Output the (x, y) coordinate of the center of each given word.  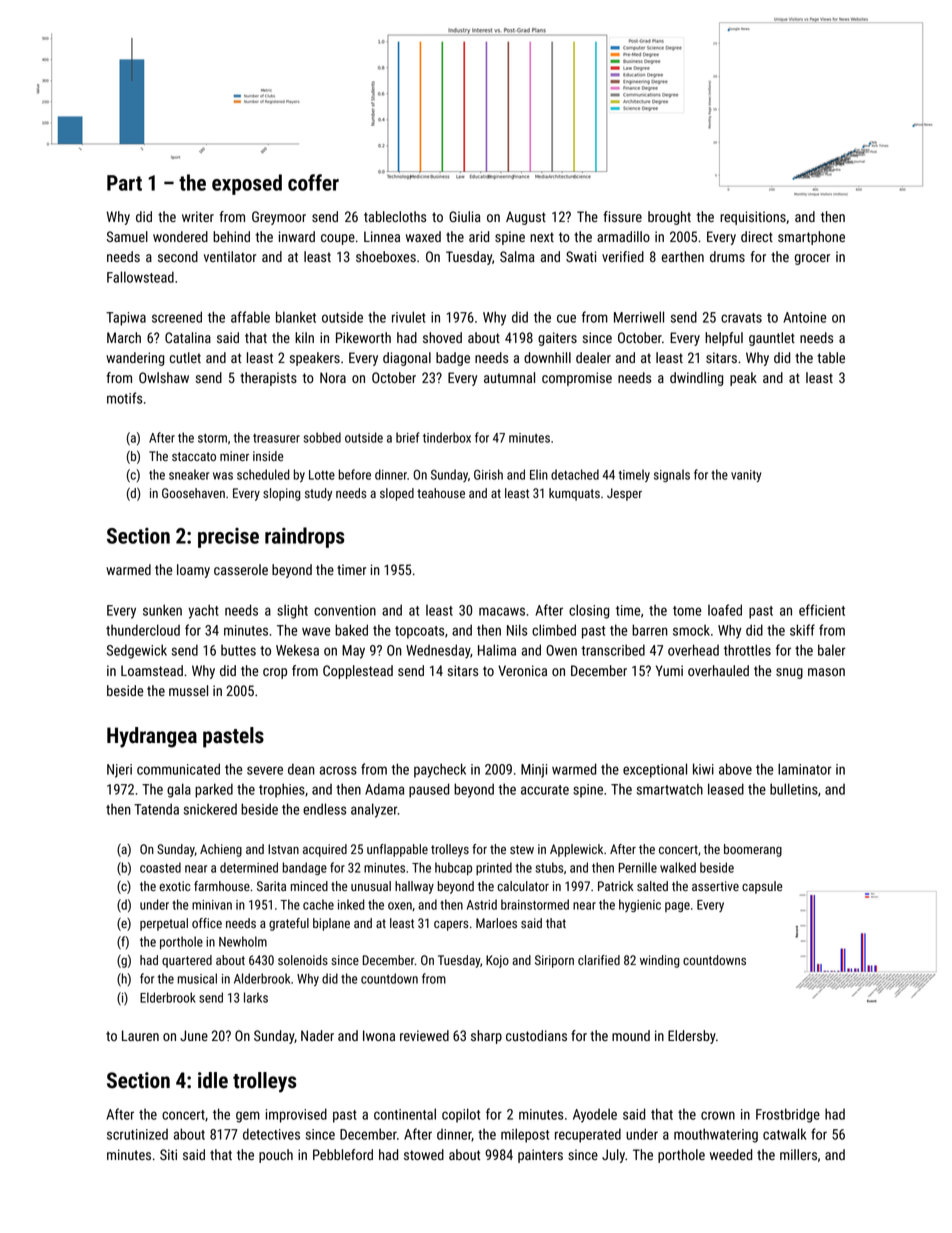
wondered (180, 236)
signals (672, 476)
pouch (276, 1156)
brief (407, 437)
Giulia (464, 216)
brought (669, 218)
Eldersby (692, 1037)
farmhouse (222, 886)
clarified (599, 960)
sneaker (189, 474)
